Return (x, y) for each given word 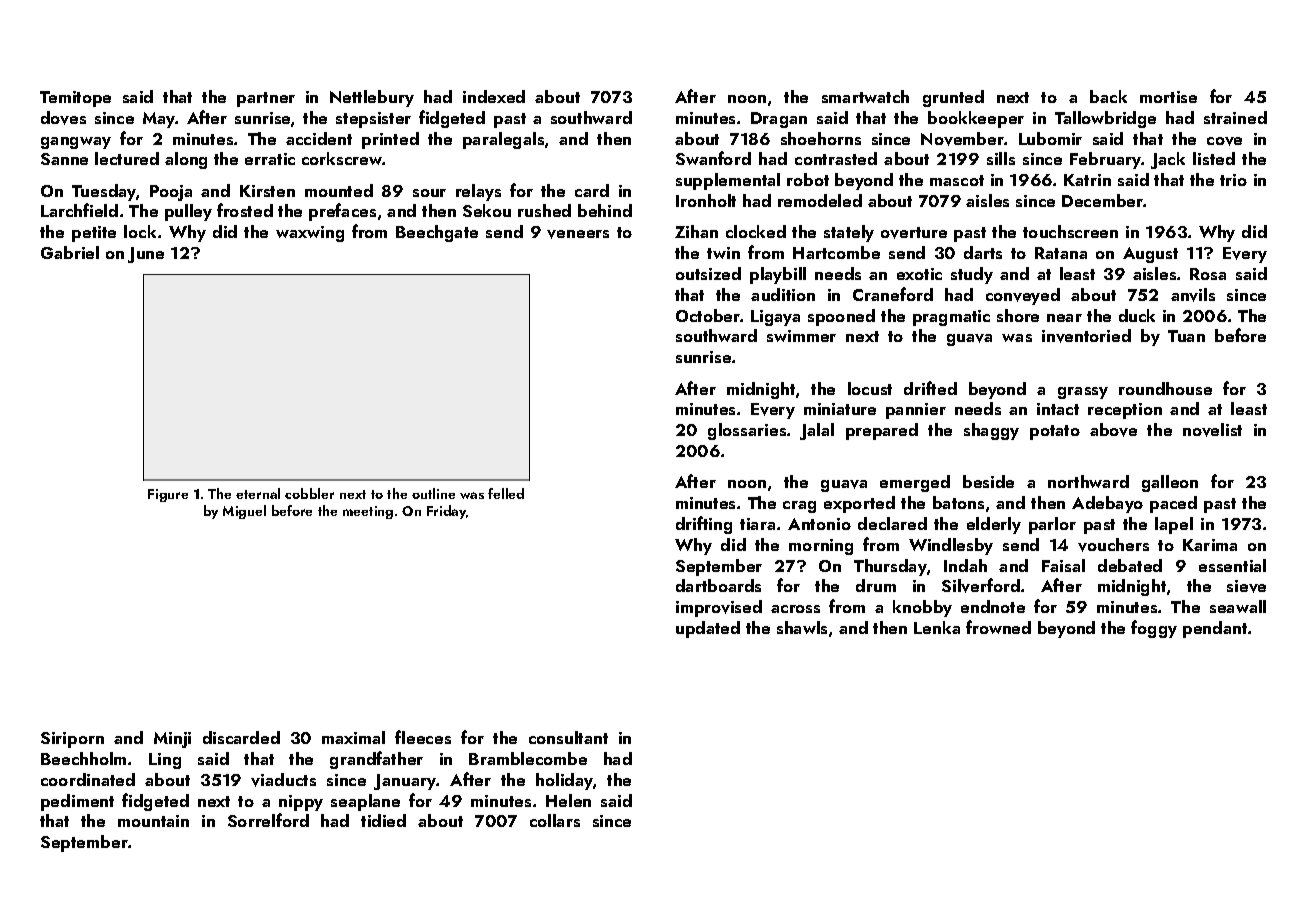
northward (1088, 481)
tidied (383, 820)
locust (870, 388)
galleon (1170, 483)
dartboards (718, 585)
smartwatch (865, 96)
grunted (953, 98)
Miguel (244, 512)
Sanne (64, 159)
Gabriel (70, 252)
